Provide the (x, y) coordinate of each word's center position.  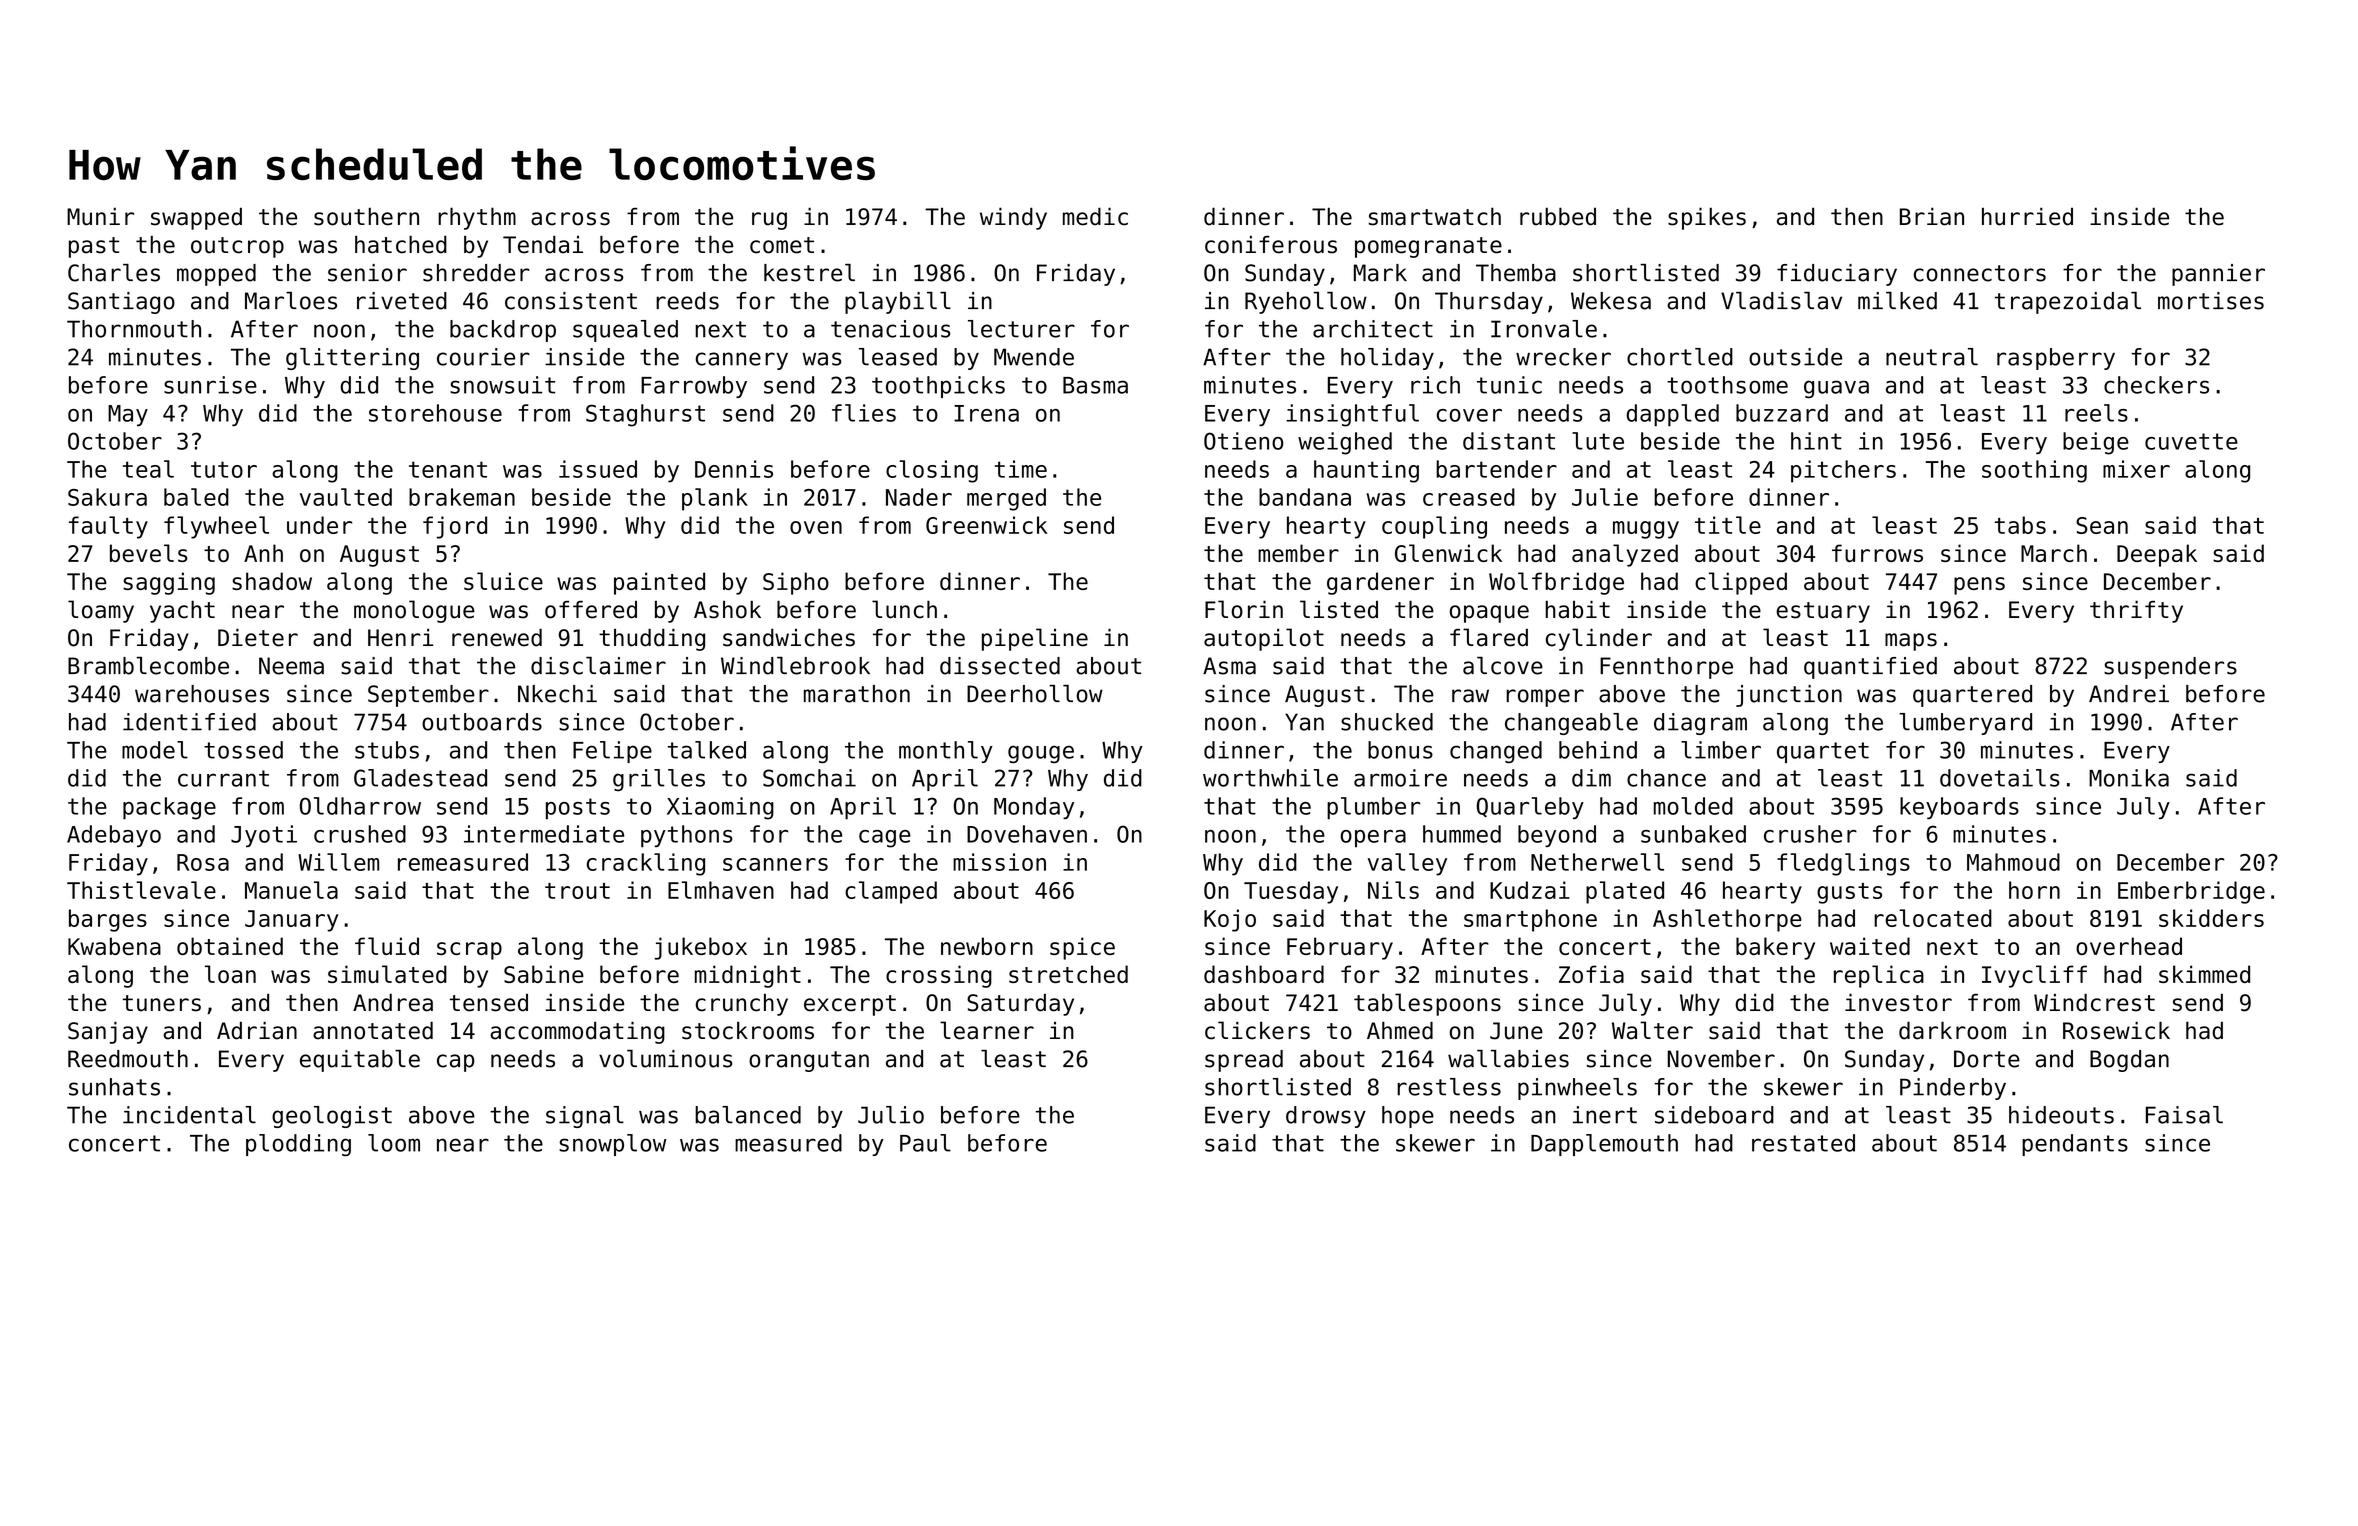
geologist (332, 1117)
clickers (1257, 1030)
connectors (1980, 273)
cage (885, 839)
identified (189, 722)
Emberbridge (2191, 892)
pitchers (1843, 471)
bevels (149, 553)
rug (769, 221)
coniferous (1271, 245)
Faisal (2184, 1115)
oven (816, 527)
